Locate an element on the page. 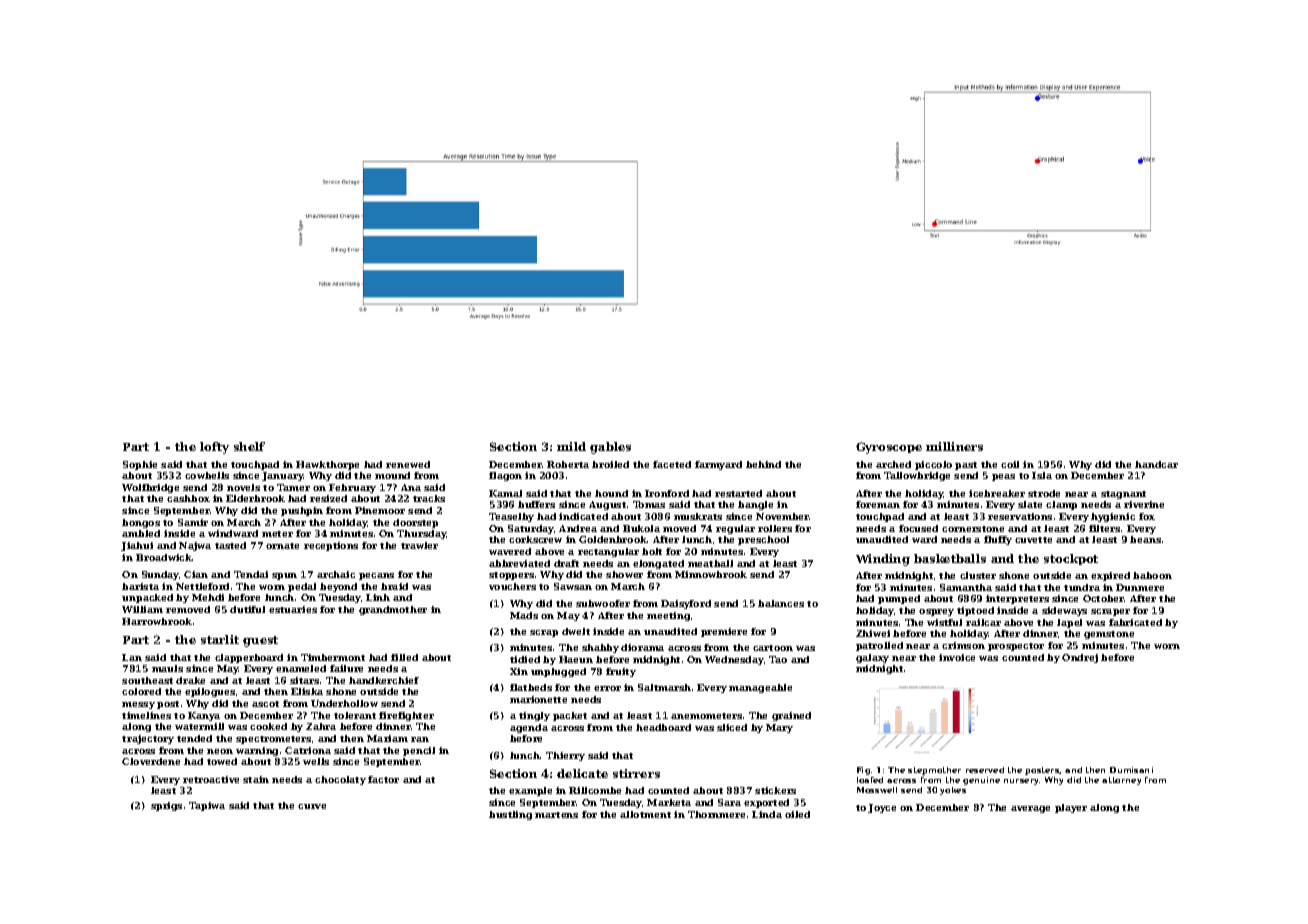 Image resolution: width=1308 pixels, height=924 pixels. pencil is located at coordinates (419, 751).
